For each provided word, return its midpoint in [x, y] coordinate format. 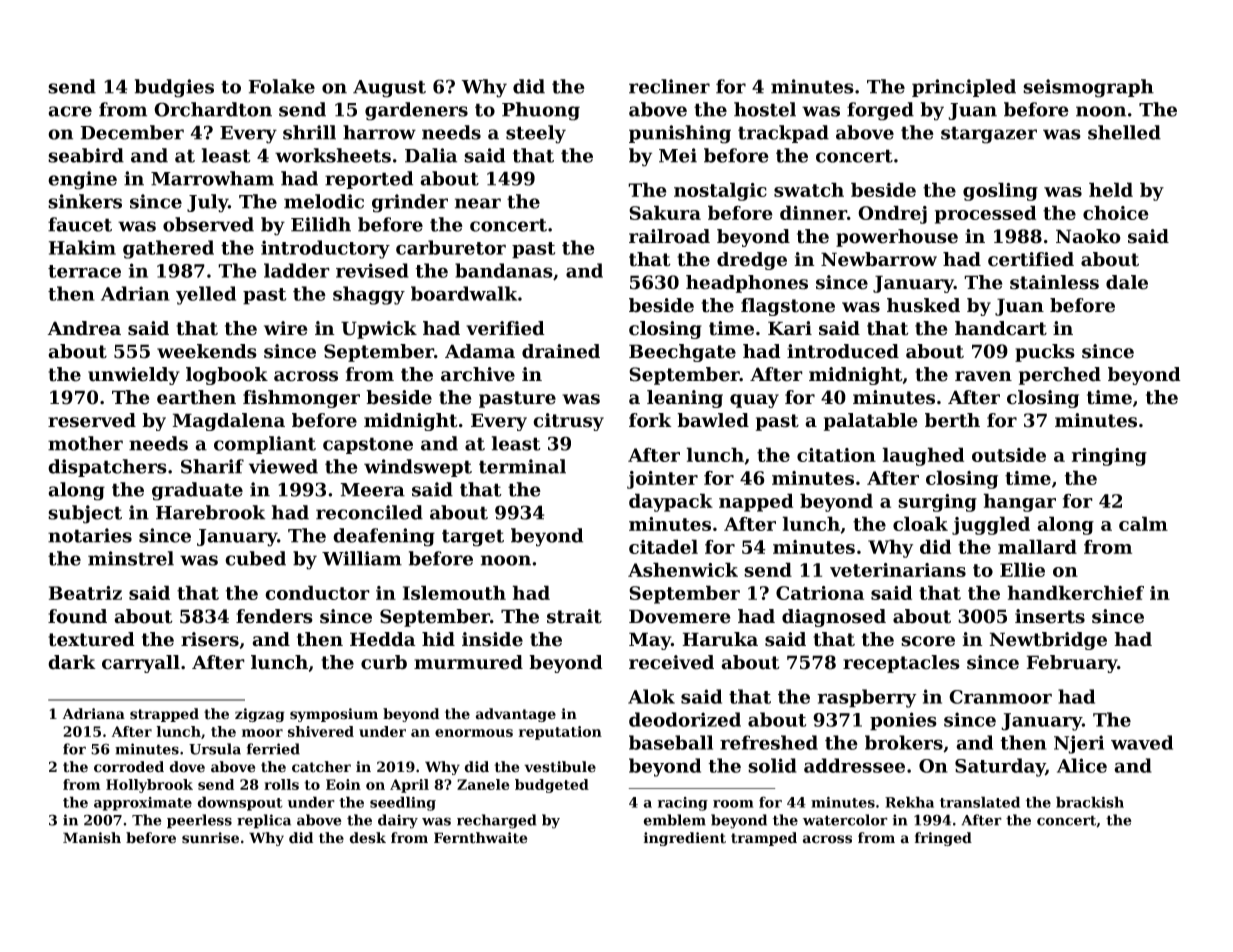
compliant [265, 445]
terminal [522, 466]
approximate [143, 804]
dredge [752, 261]
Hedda [383, 639]
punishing [680, 134]
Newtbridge [1048, 641]
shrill [309, 132]
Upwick [379, 330]
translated [980, 802]
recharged [497, 821]
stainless [1054, 282]
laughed [923, 456]
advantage [516, 715]
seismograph [1088, 88]
